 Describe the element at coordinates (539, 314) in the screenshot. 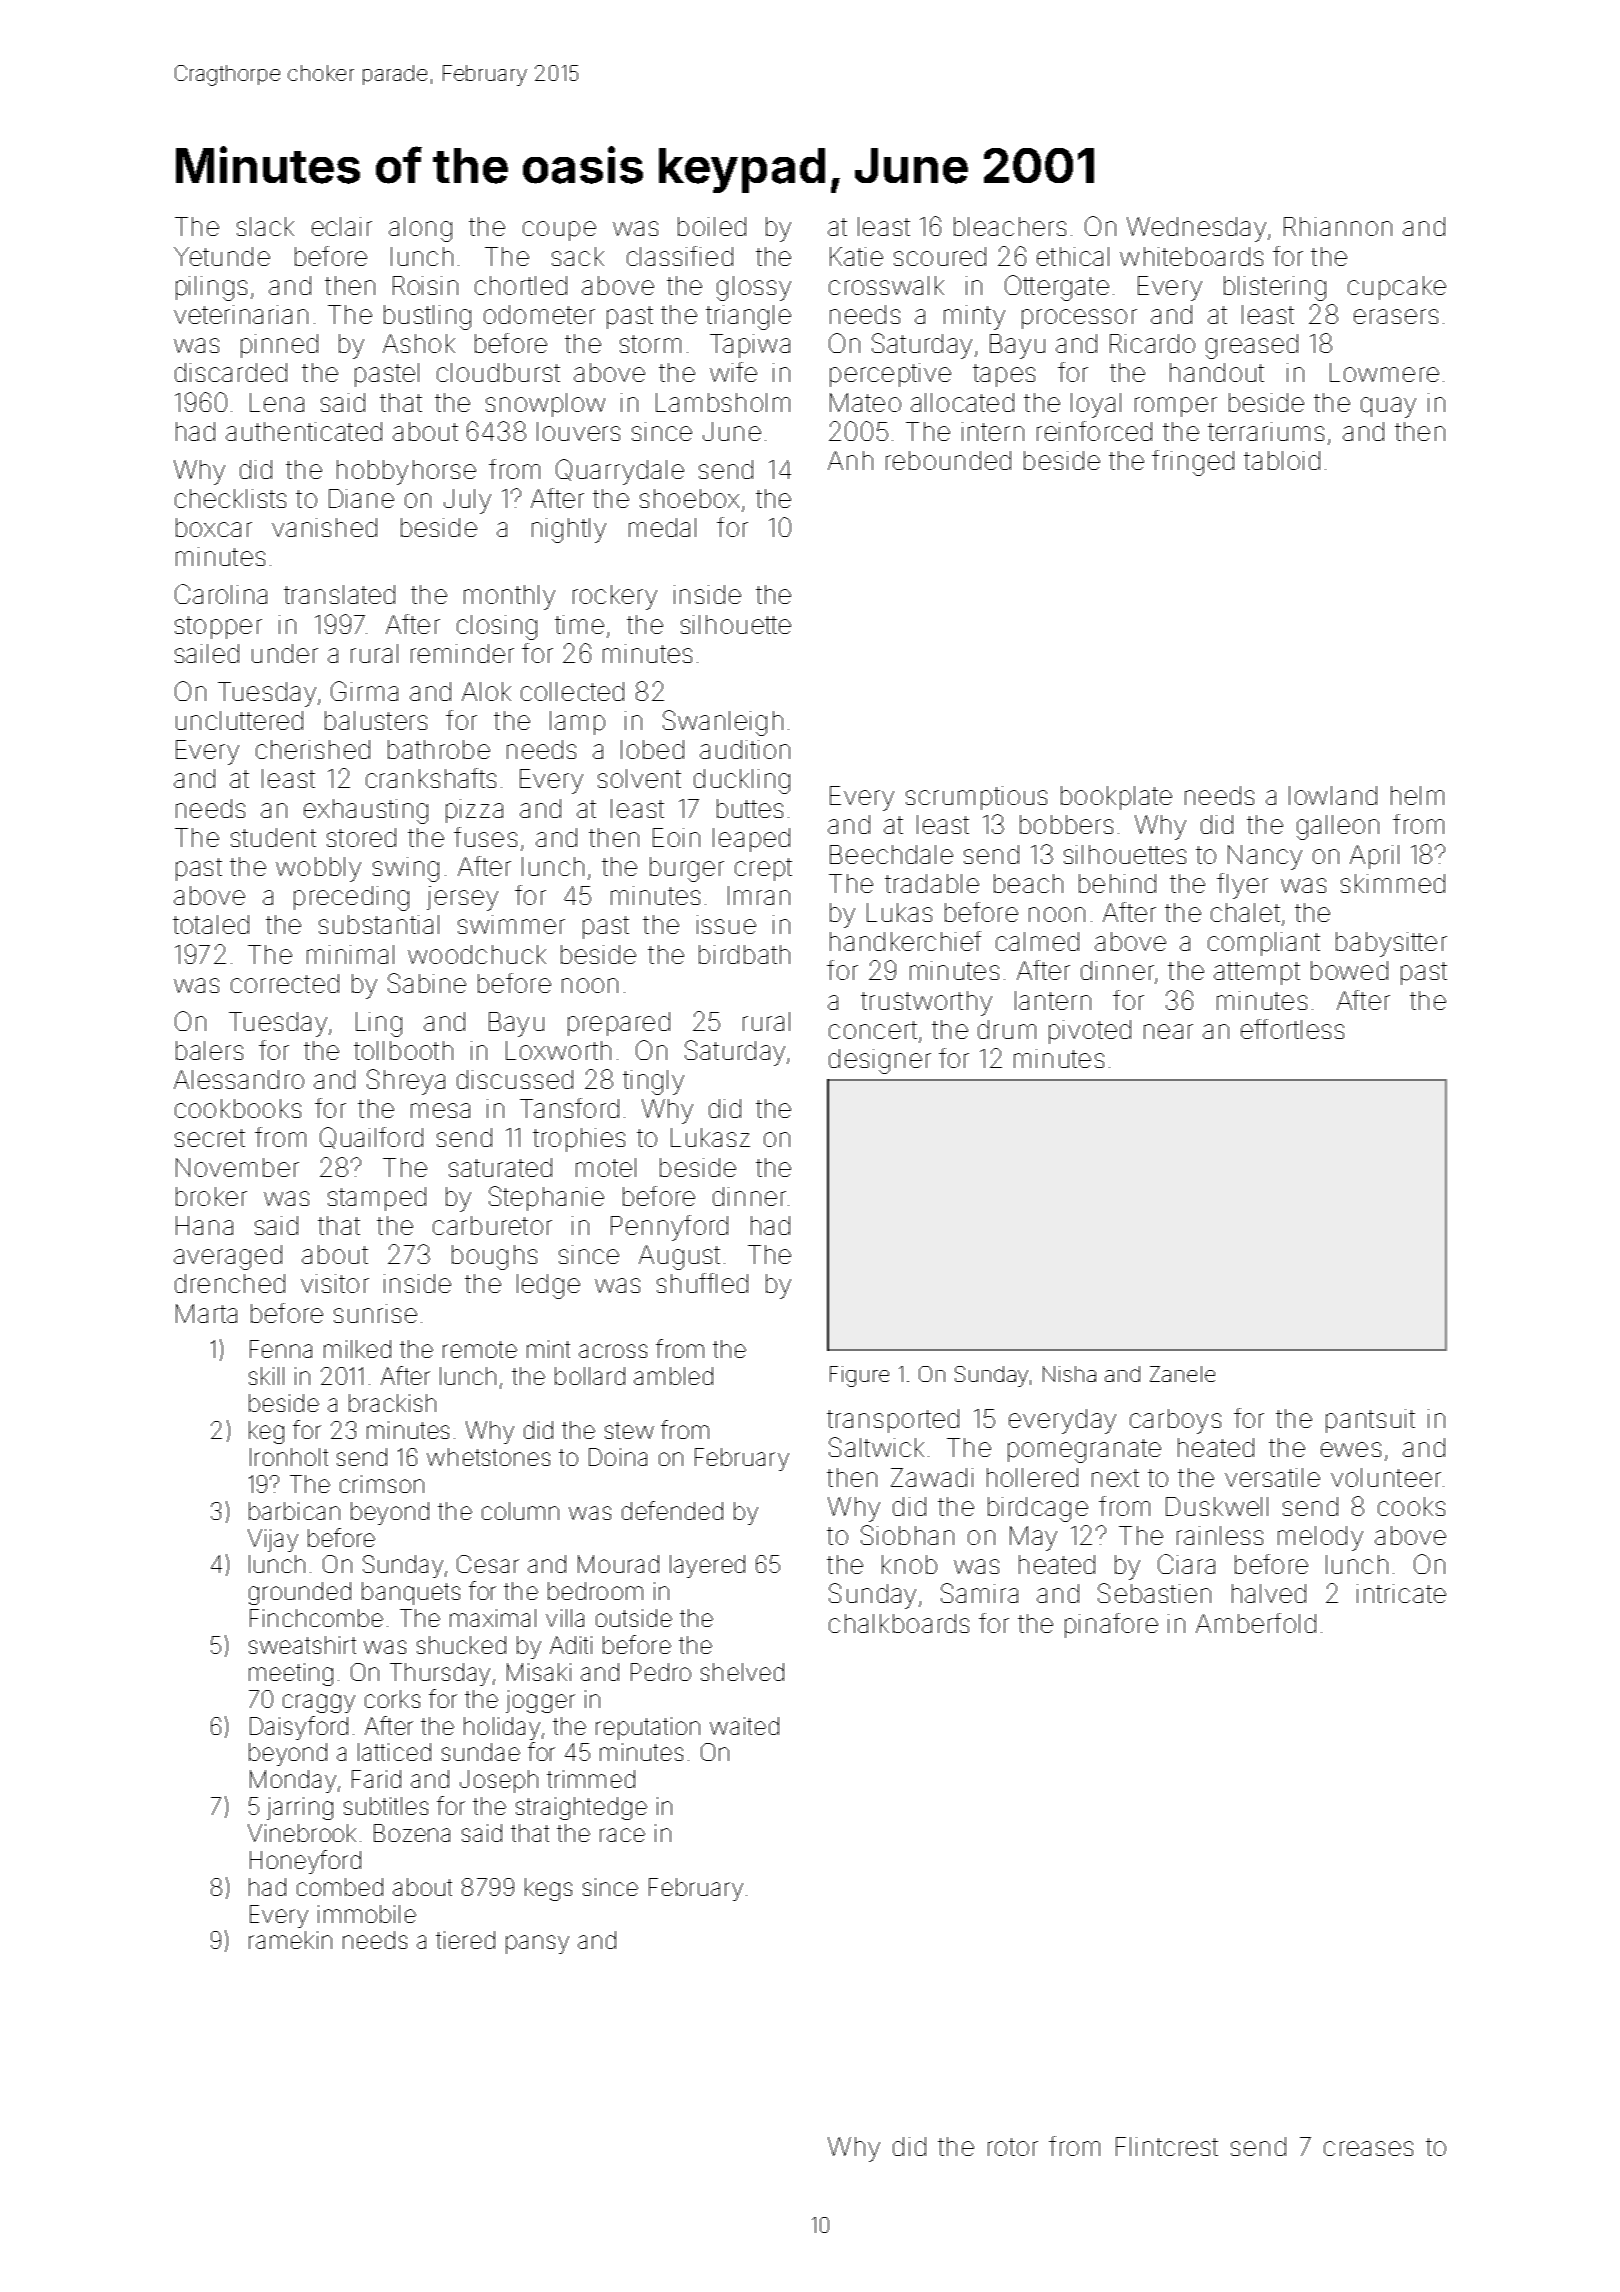

I see `odometer` at that location.
